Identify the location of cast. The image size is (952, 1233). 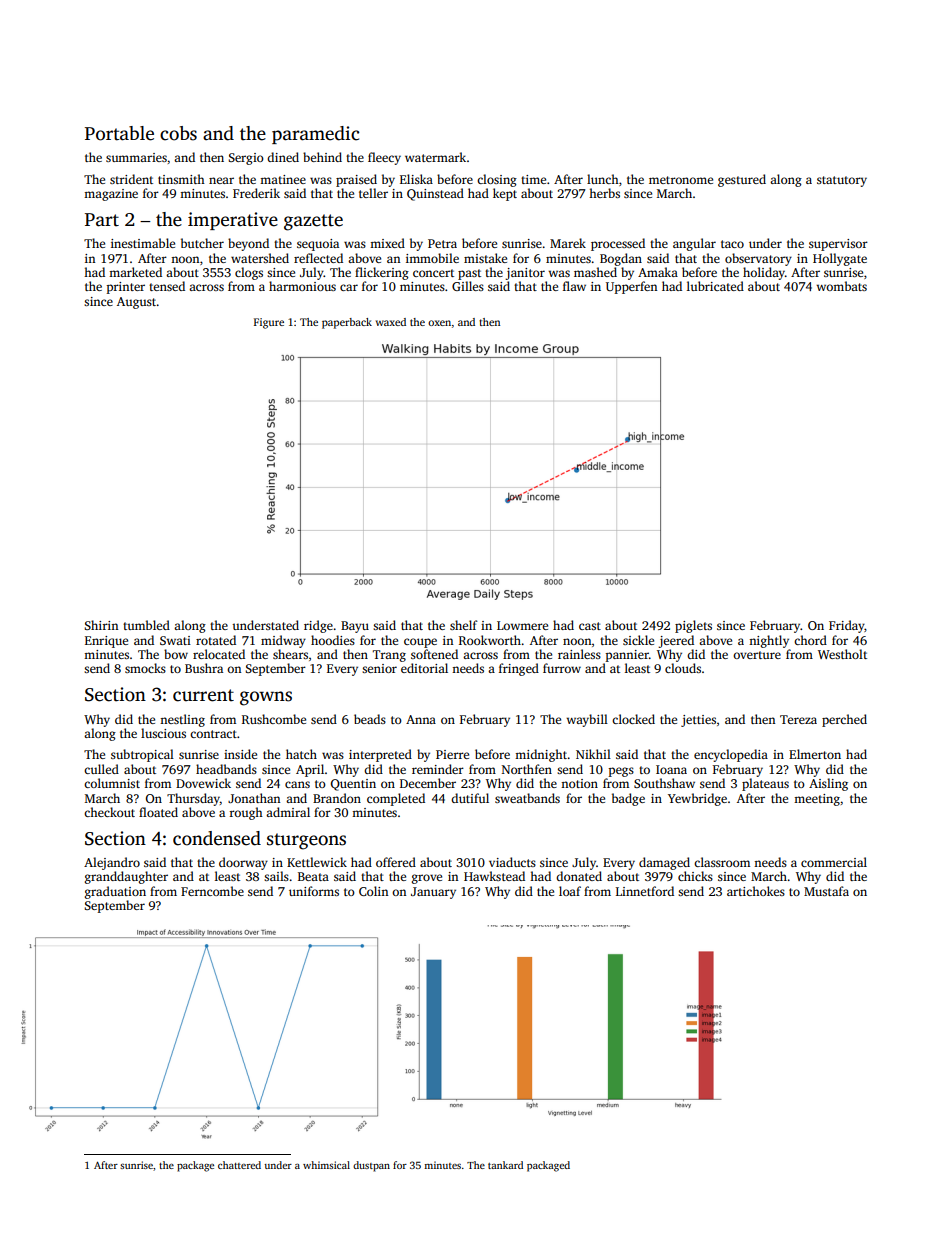
(590, 626).
